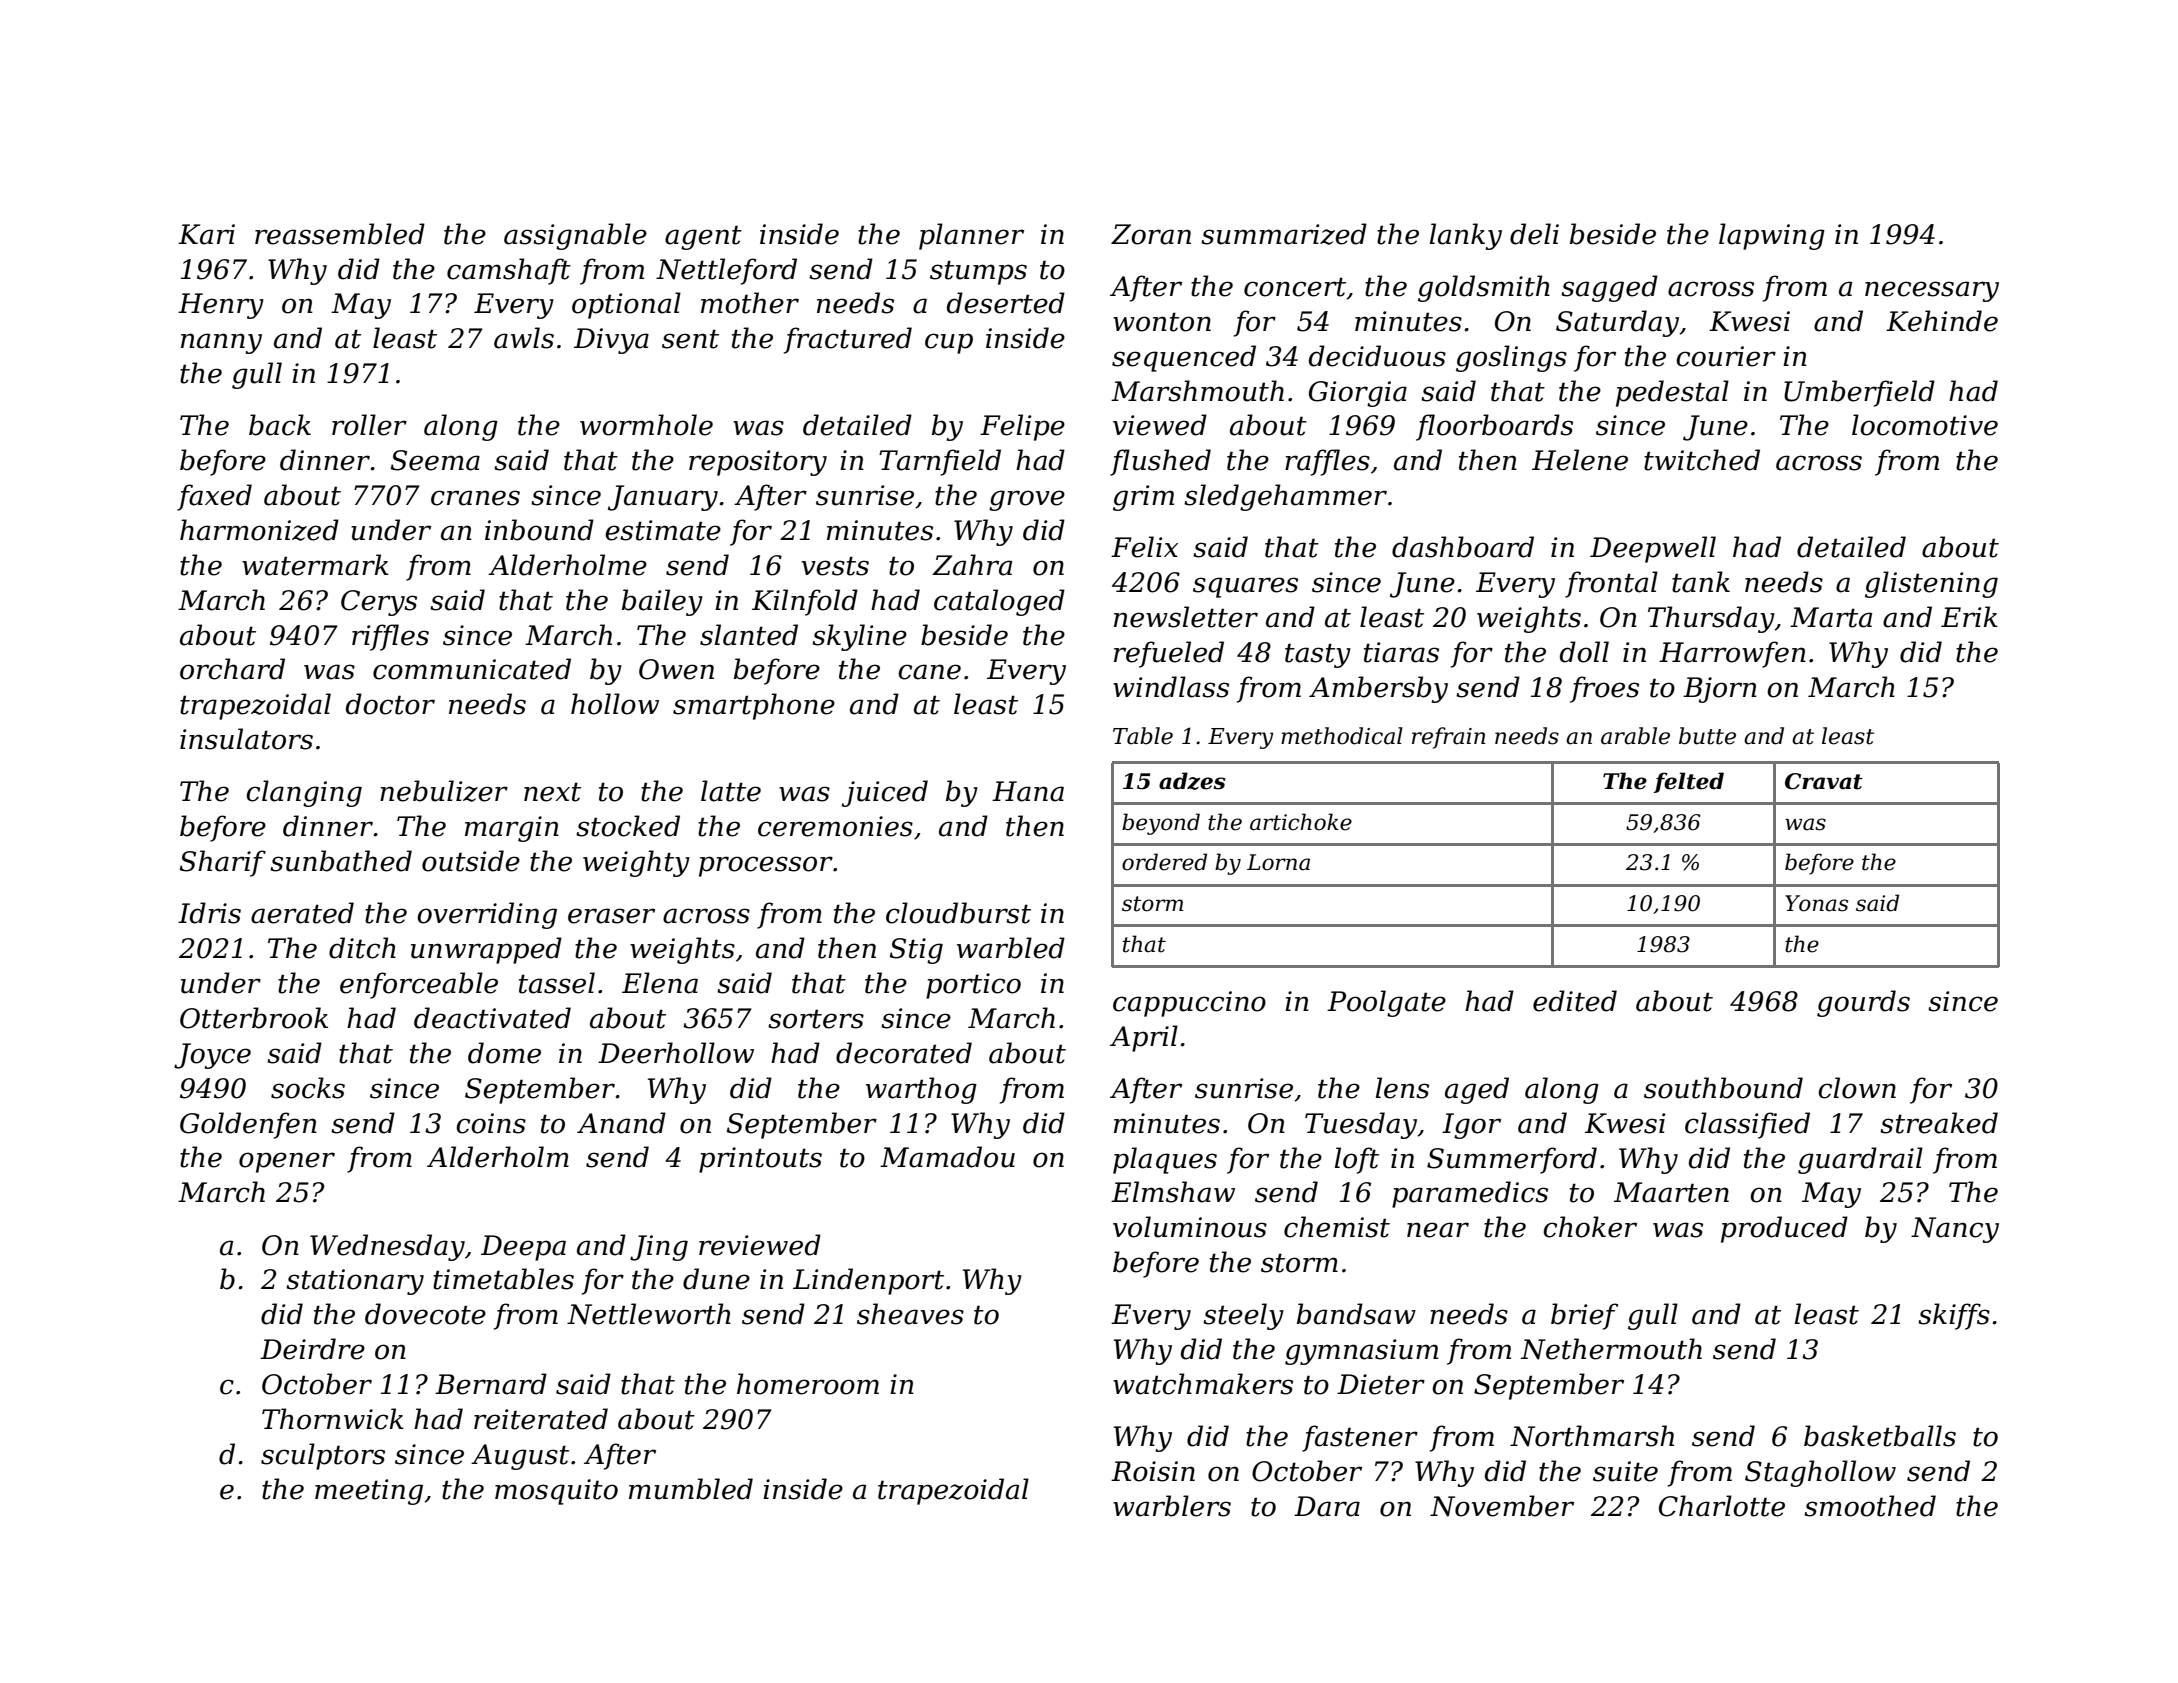 This document has width=2178, height=1683. I want to click on homeroom, so click(808, 1384).
